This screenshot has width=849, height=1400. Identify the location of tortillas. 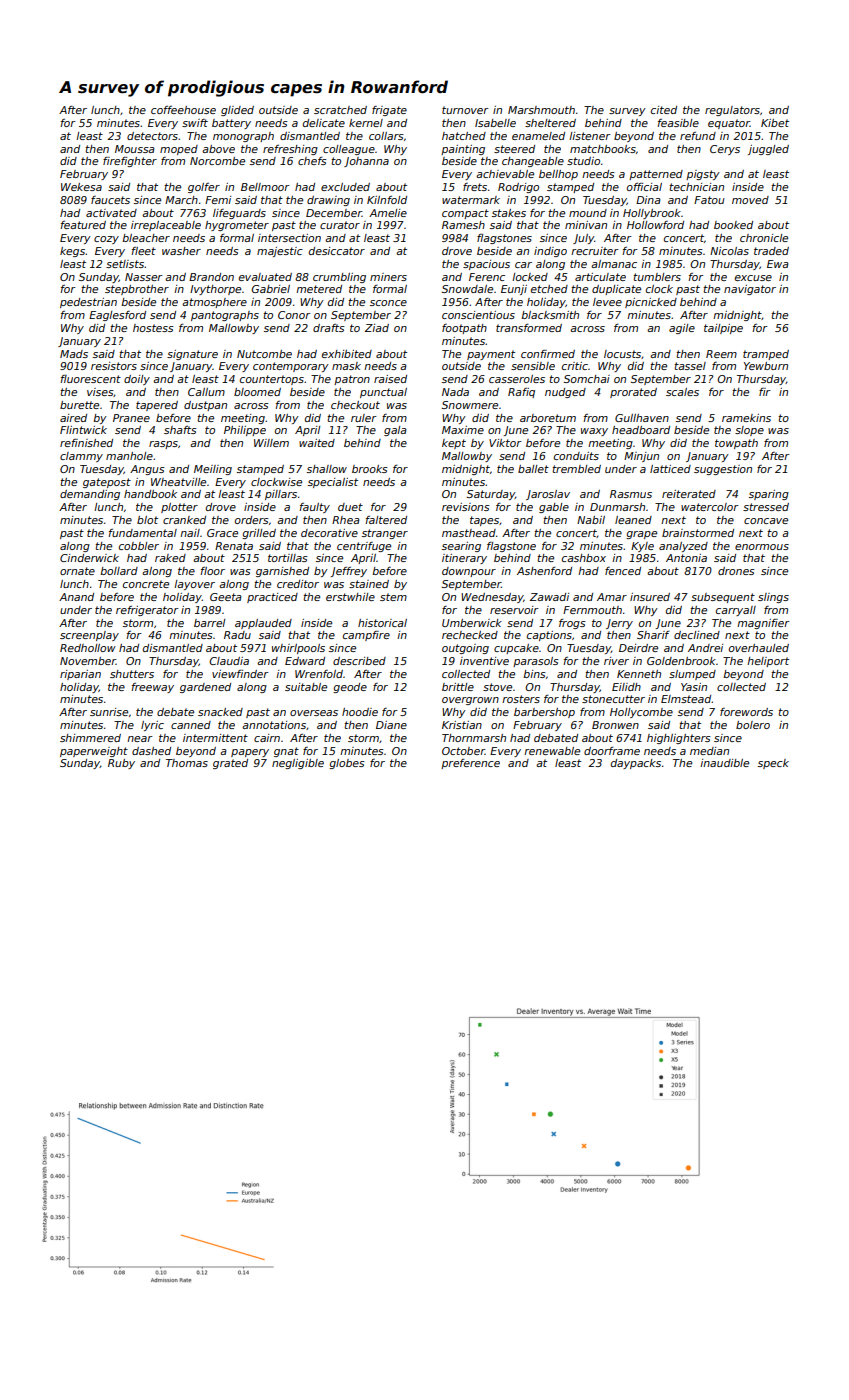
(288, 558).
